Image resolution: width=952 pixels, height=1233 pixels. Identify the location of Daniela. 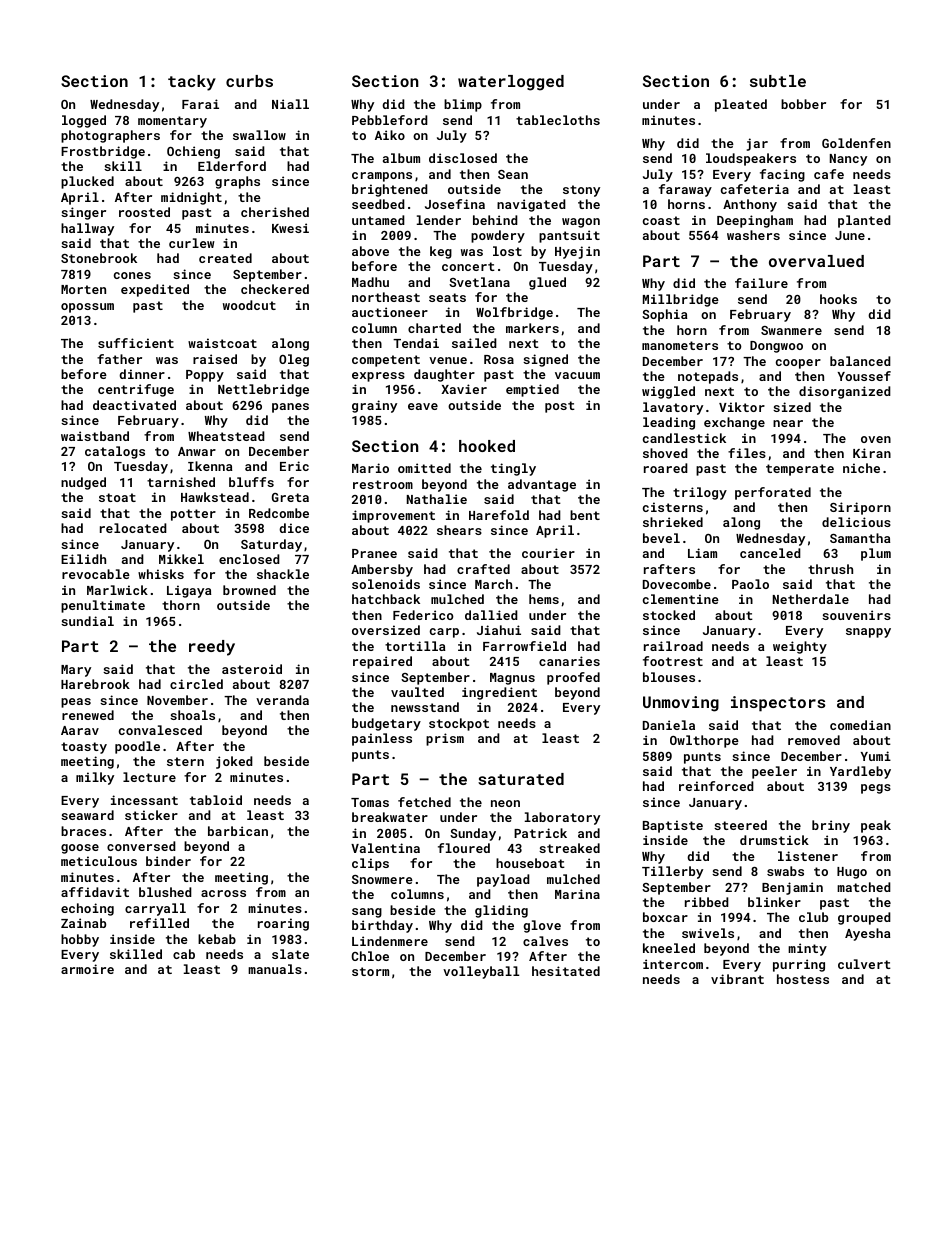
(669, 725).
